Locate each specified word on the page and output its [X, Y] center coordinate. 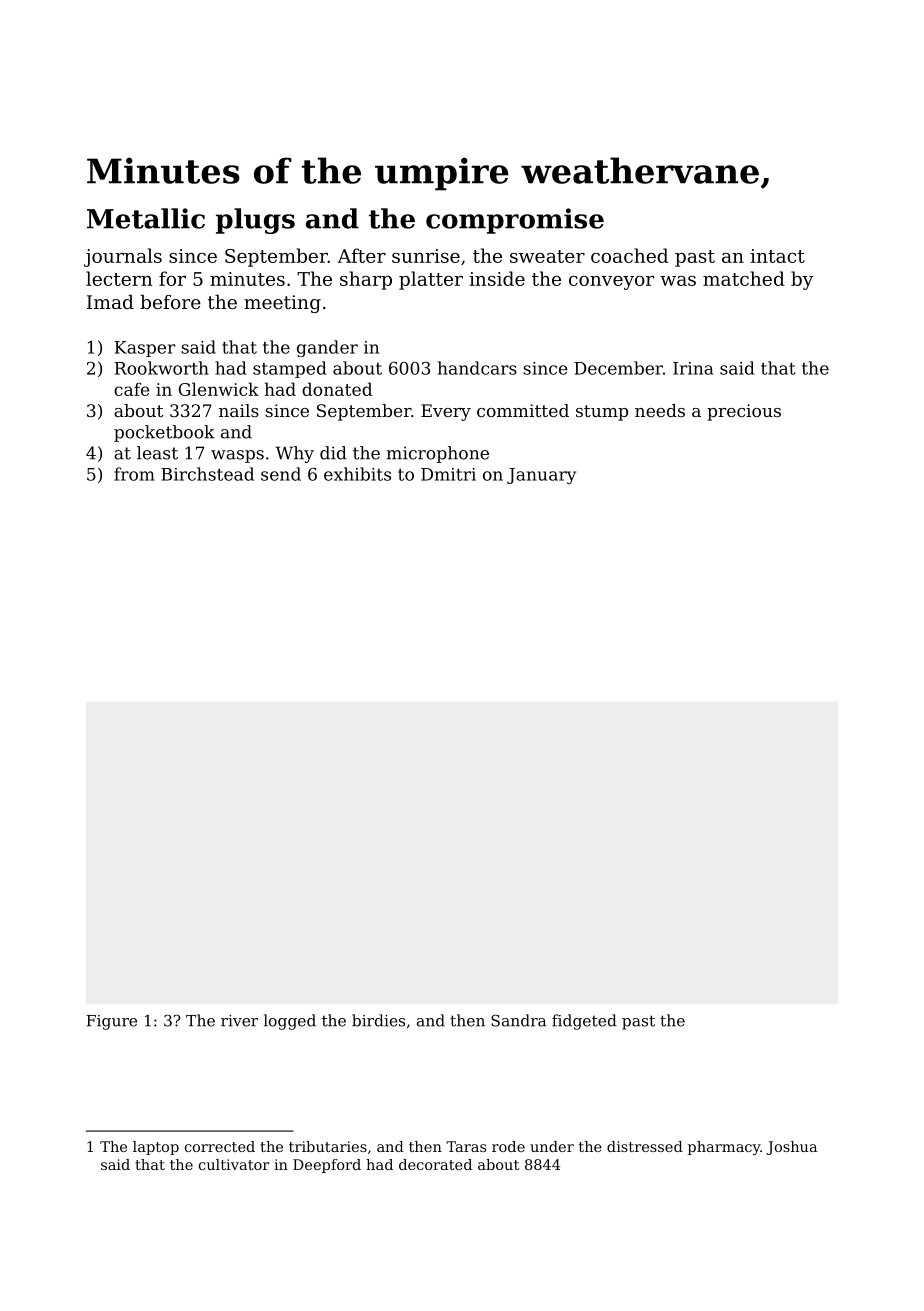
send [281, 474]
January [541, 476]
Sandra [518, 1020]
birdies [378, 1020]
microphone [437, 454]
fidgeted [584, 1022]
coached [629, 255]
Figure [111, 1022]
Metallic [146, 218]
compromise [515, 221]
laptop [156, 1148]
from [134, 474]
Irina [693, 368]
